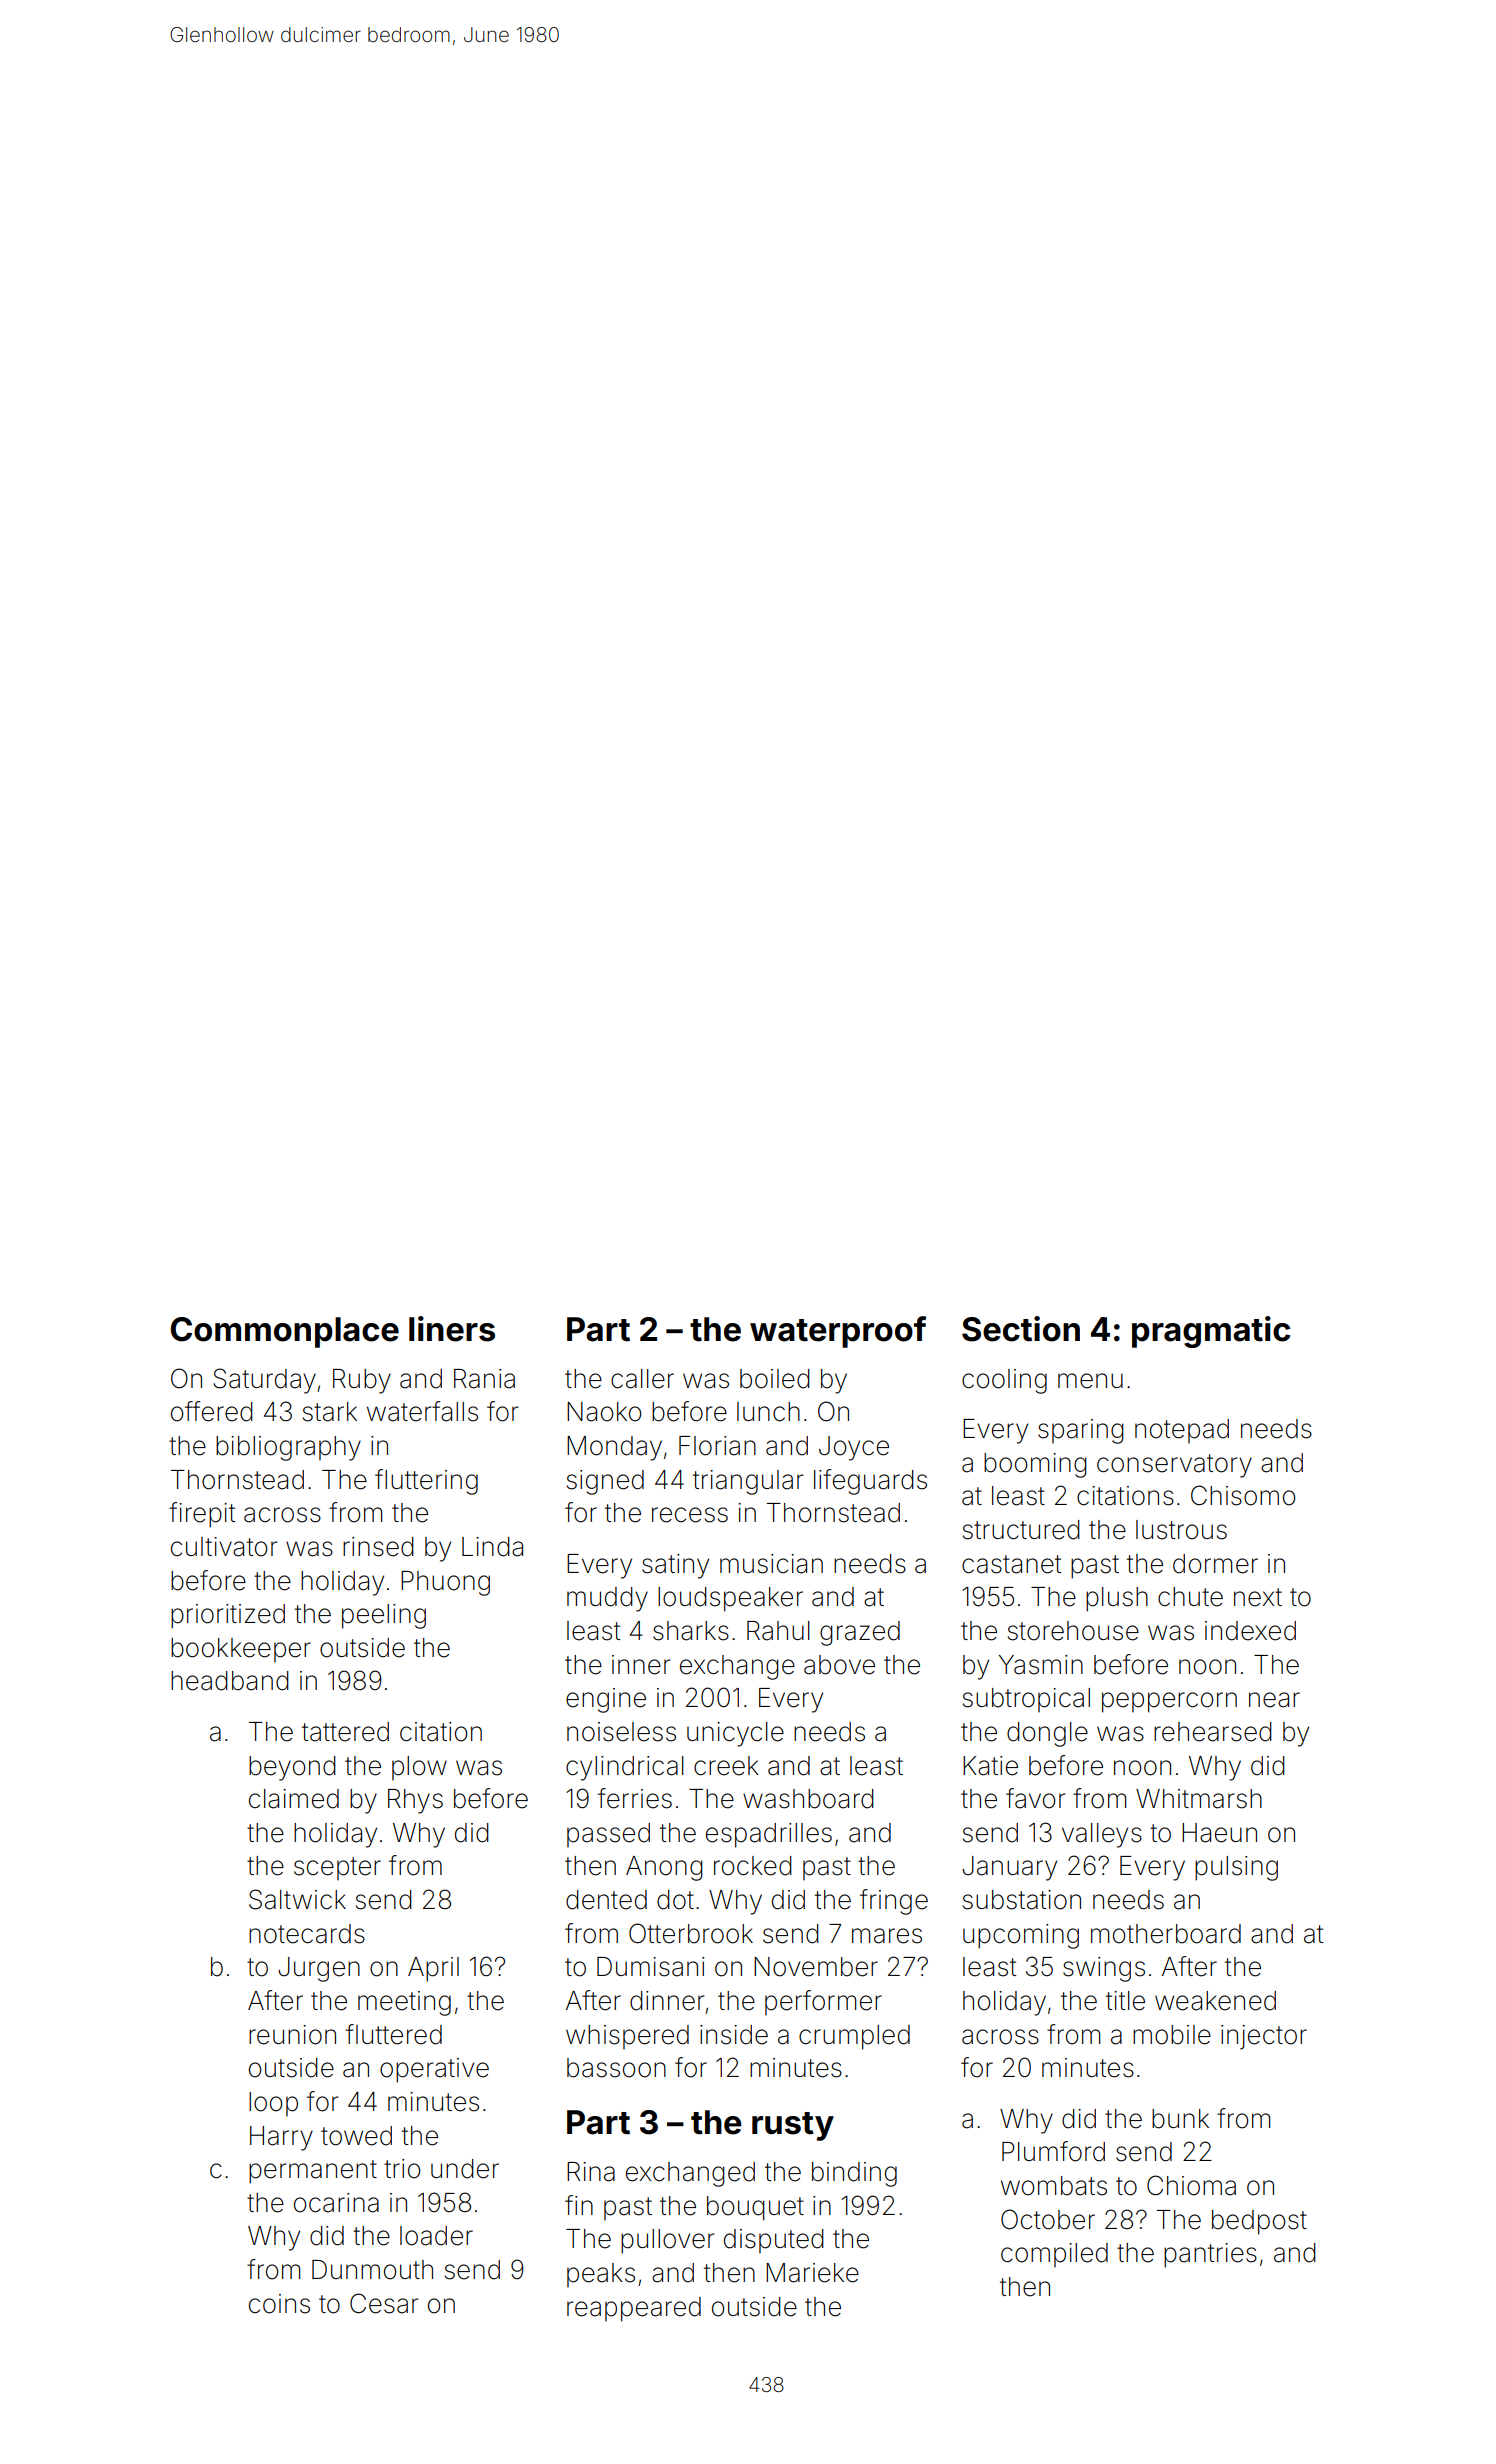 Image resolution: width=1496 pixels, height=2464 pixels. What do you see at coordinates (313, 2172) in the page?
I see `permanent` at bounding box center [313, 2172].
